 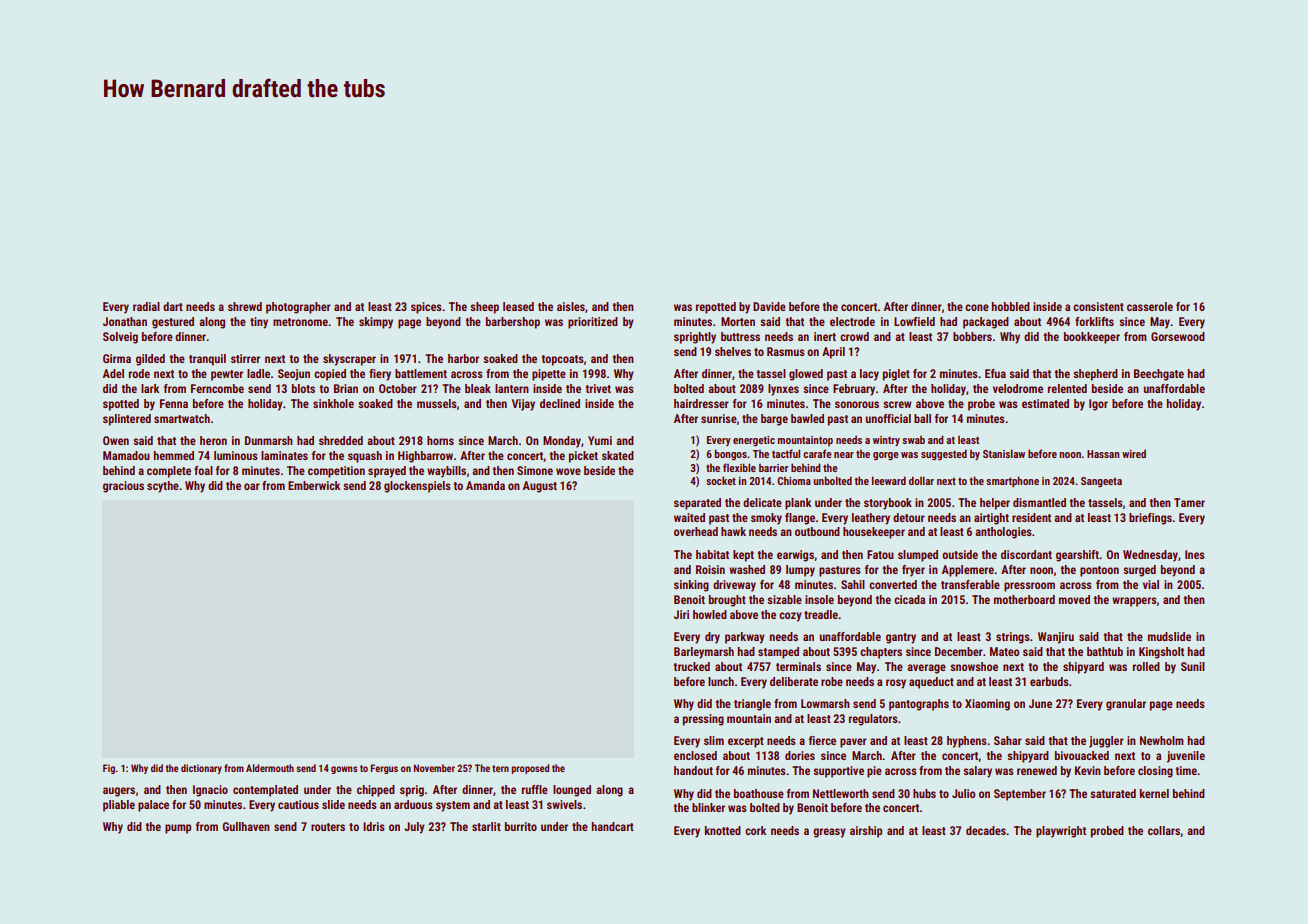 What do you see at coordinates (612, 826) in the screenshot?
I see `handcart` at bounding box center [612, 826].
